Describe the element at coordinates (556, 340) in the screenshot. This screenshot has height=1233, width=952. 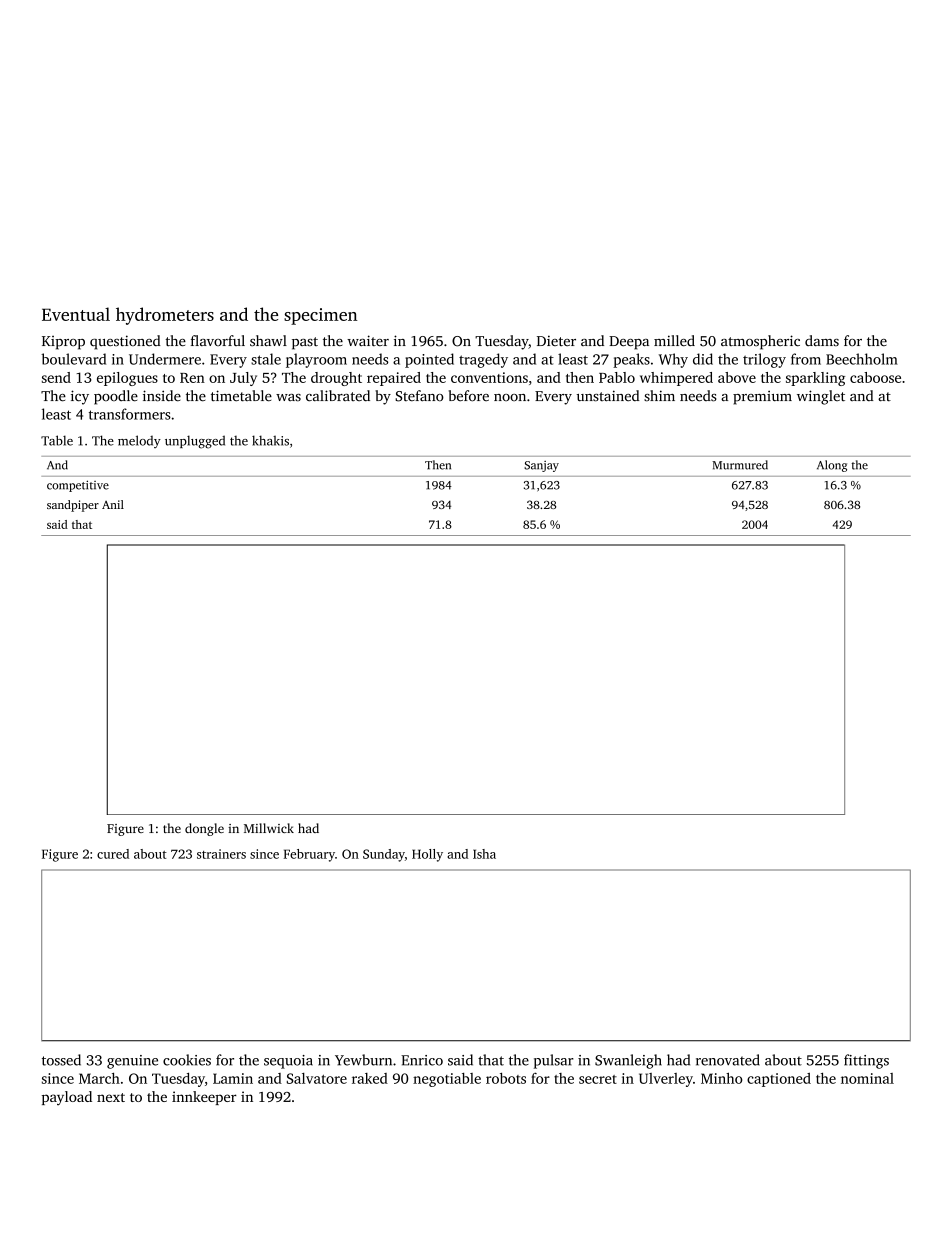
I see `Dieter` at that location.
